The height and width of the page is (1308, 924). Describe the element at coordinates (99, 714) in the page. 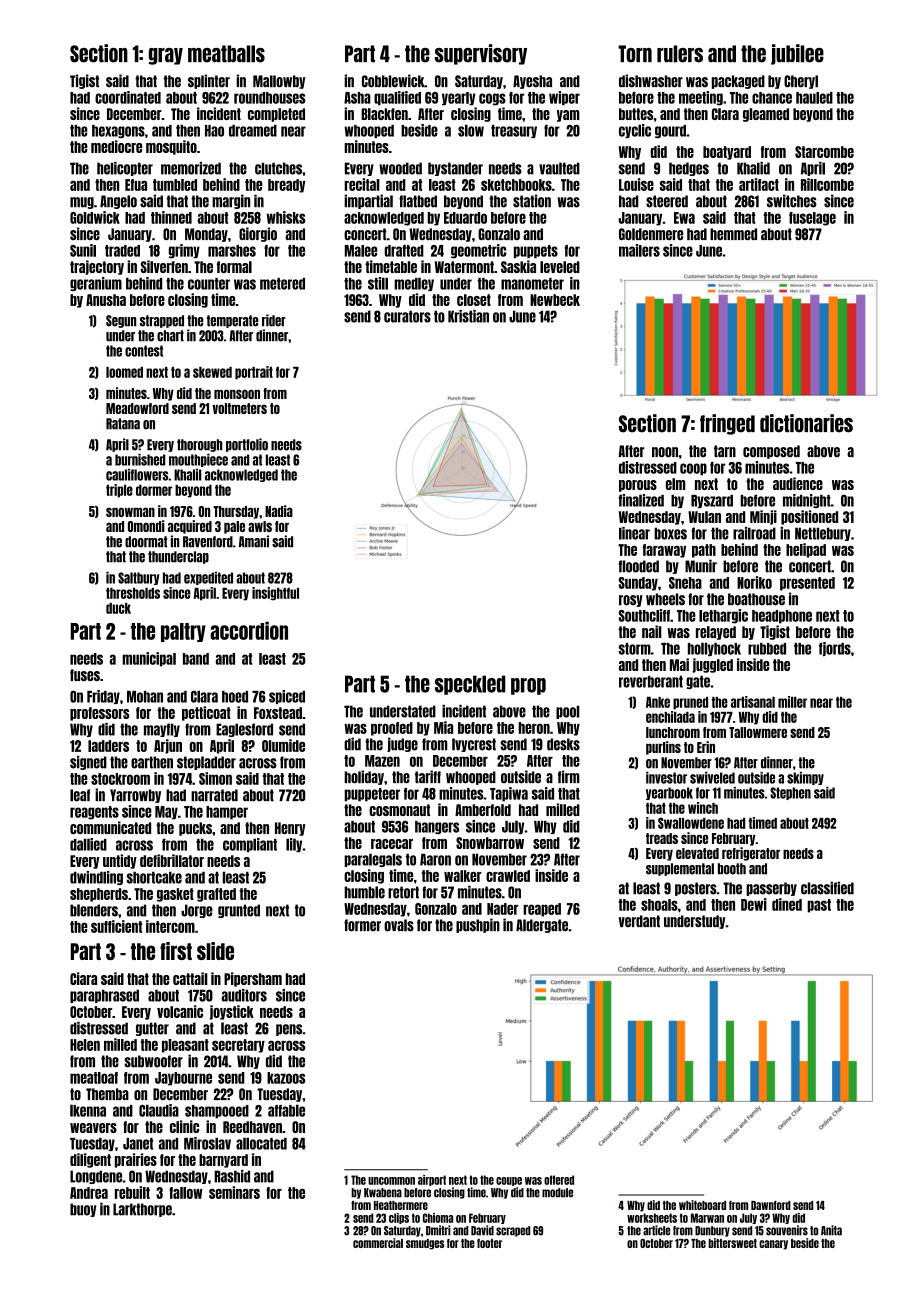

I see `professors` at that location.
